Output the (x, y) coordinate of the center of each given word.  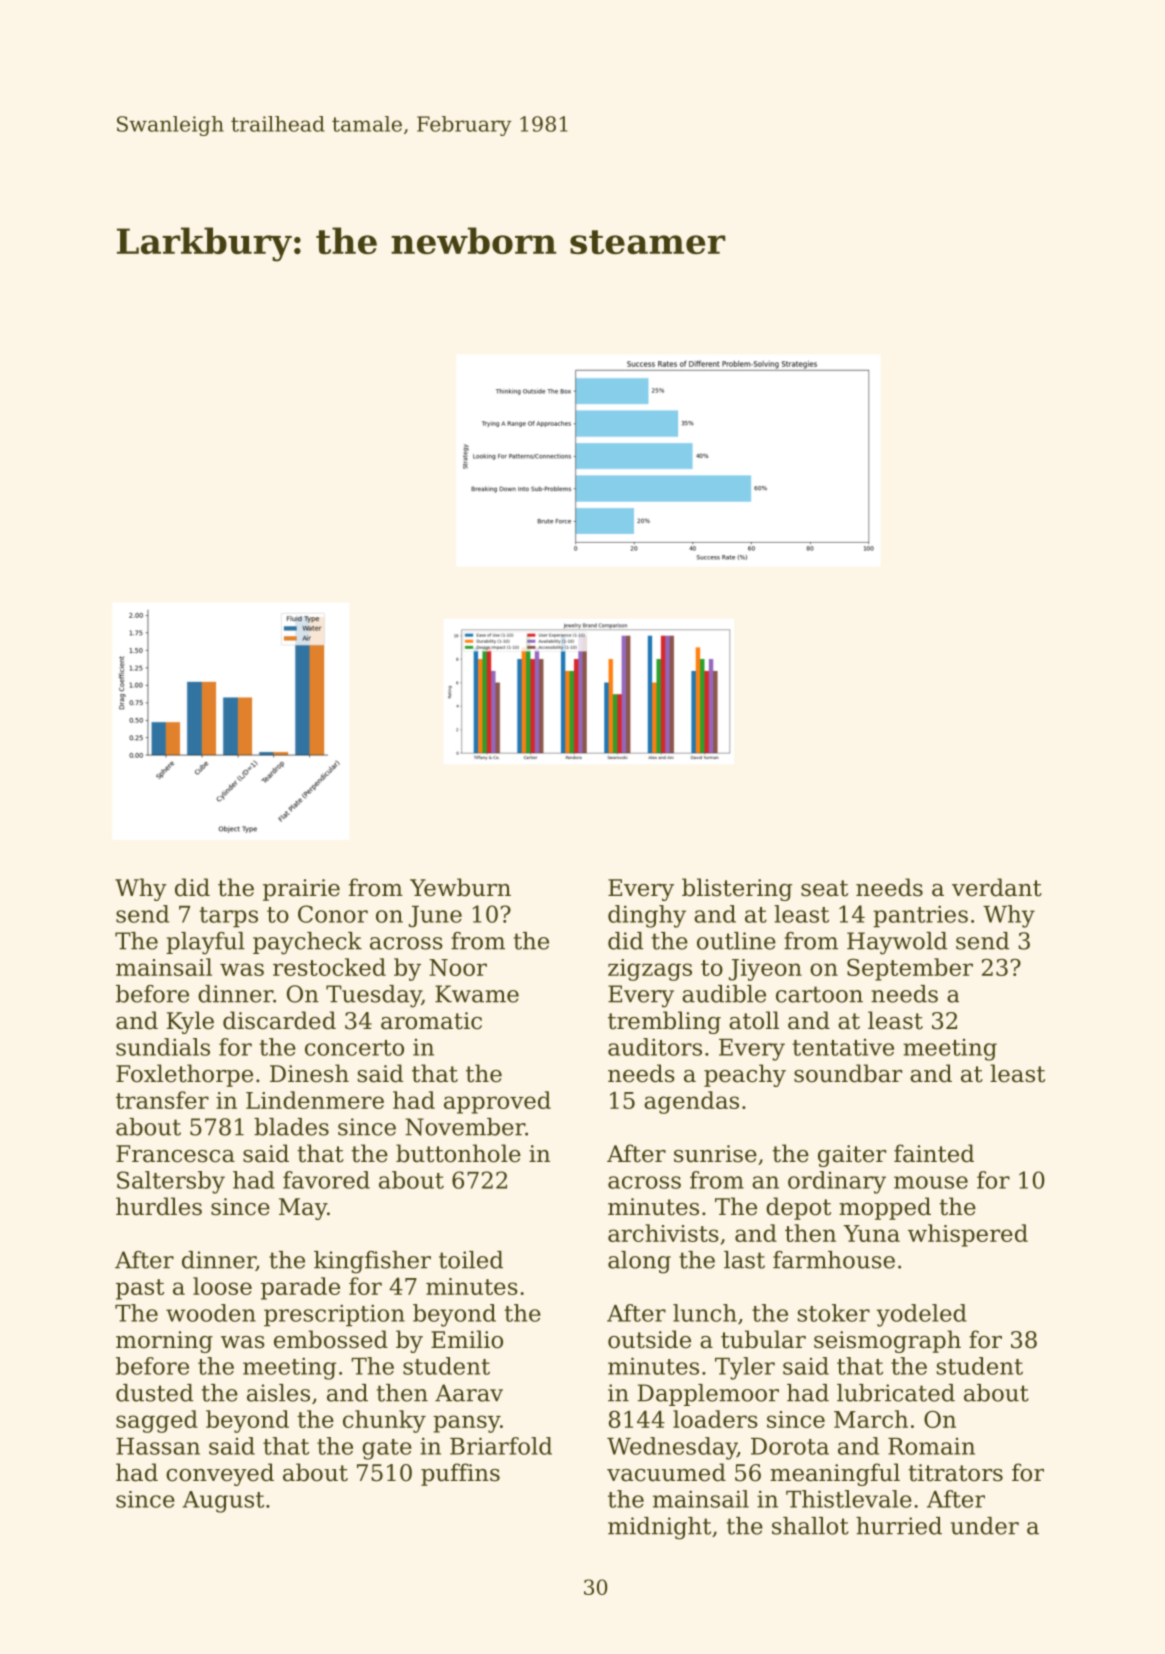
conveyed (220, 1474)
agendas (691, 1102)
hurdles (159, 1206)
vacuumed (666, 1472)
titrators (955, 1473)
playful (205, 943)
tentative (843, 1047)
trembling (664, 1022)
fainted (934, 1153)
